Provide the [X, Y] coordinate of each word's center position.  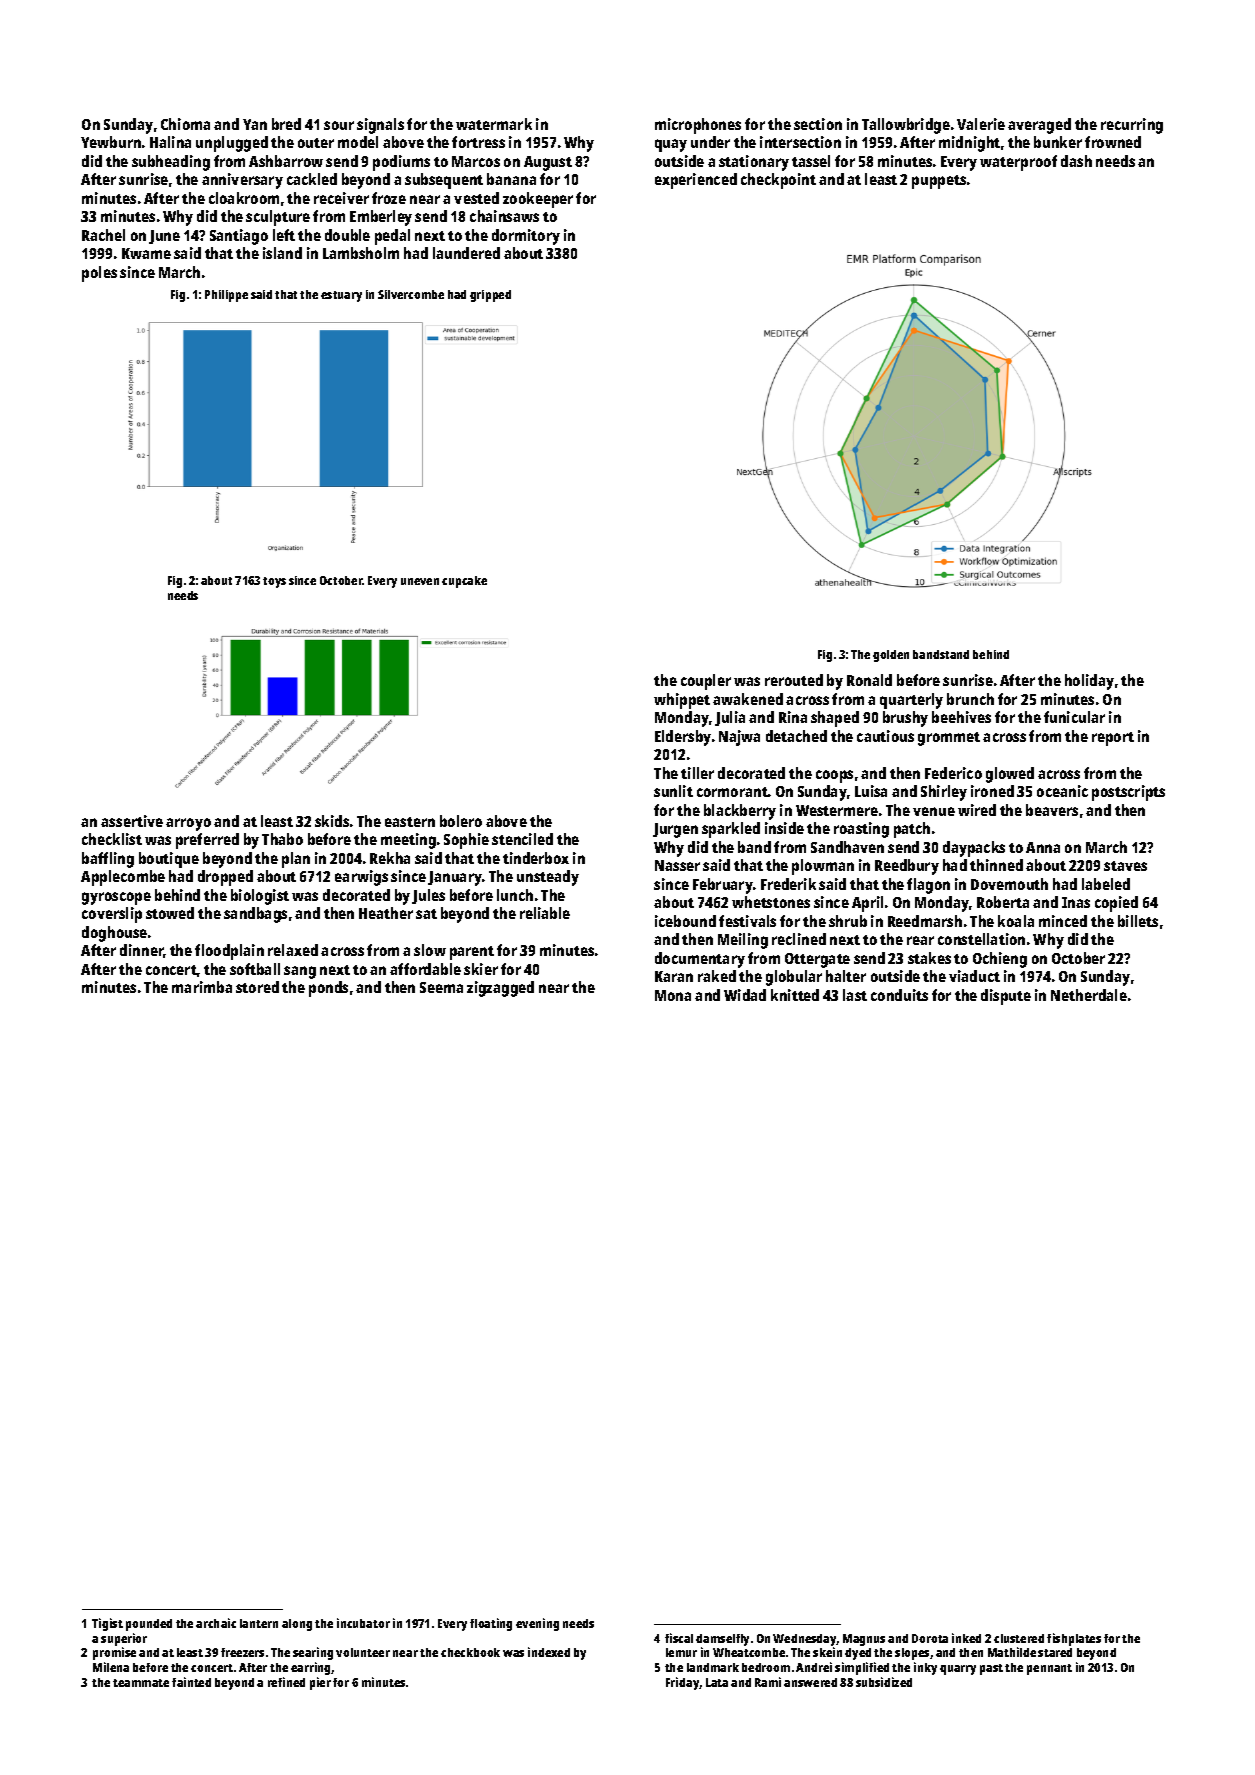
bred [286, 124]
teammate [141, 1683]
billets [1138, 921]
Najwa [739, 738]
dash [1076, 161]
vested [476, 198]
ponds [328, 989]
